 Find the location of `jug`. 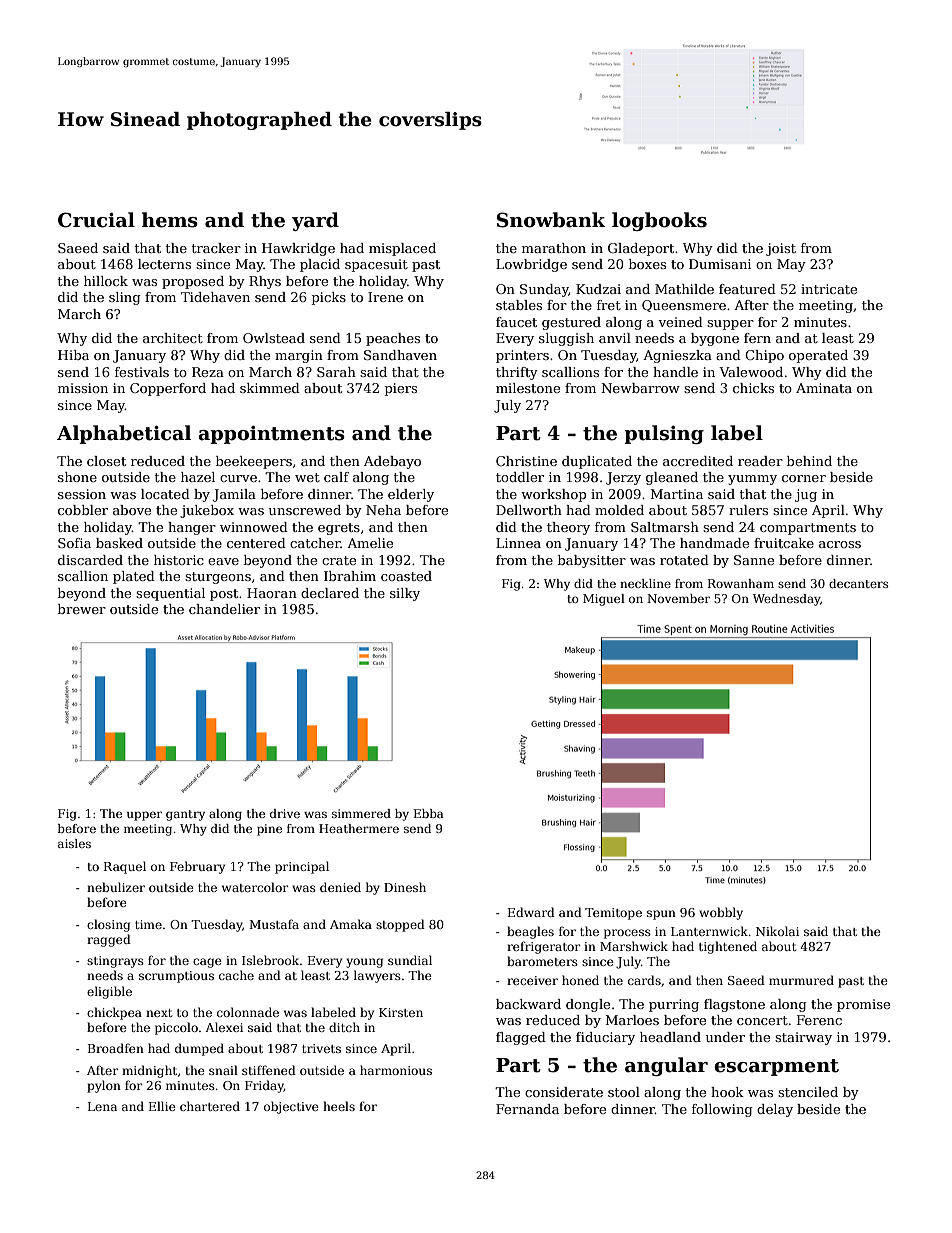

jug is located at coordinates (806, 495).
